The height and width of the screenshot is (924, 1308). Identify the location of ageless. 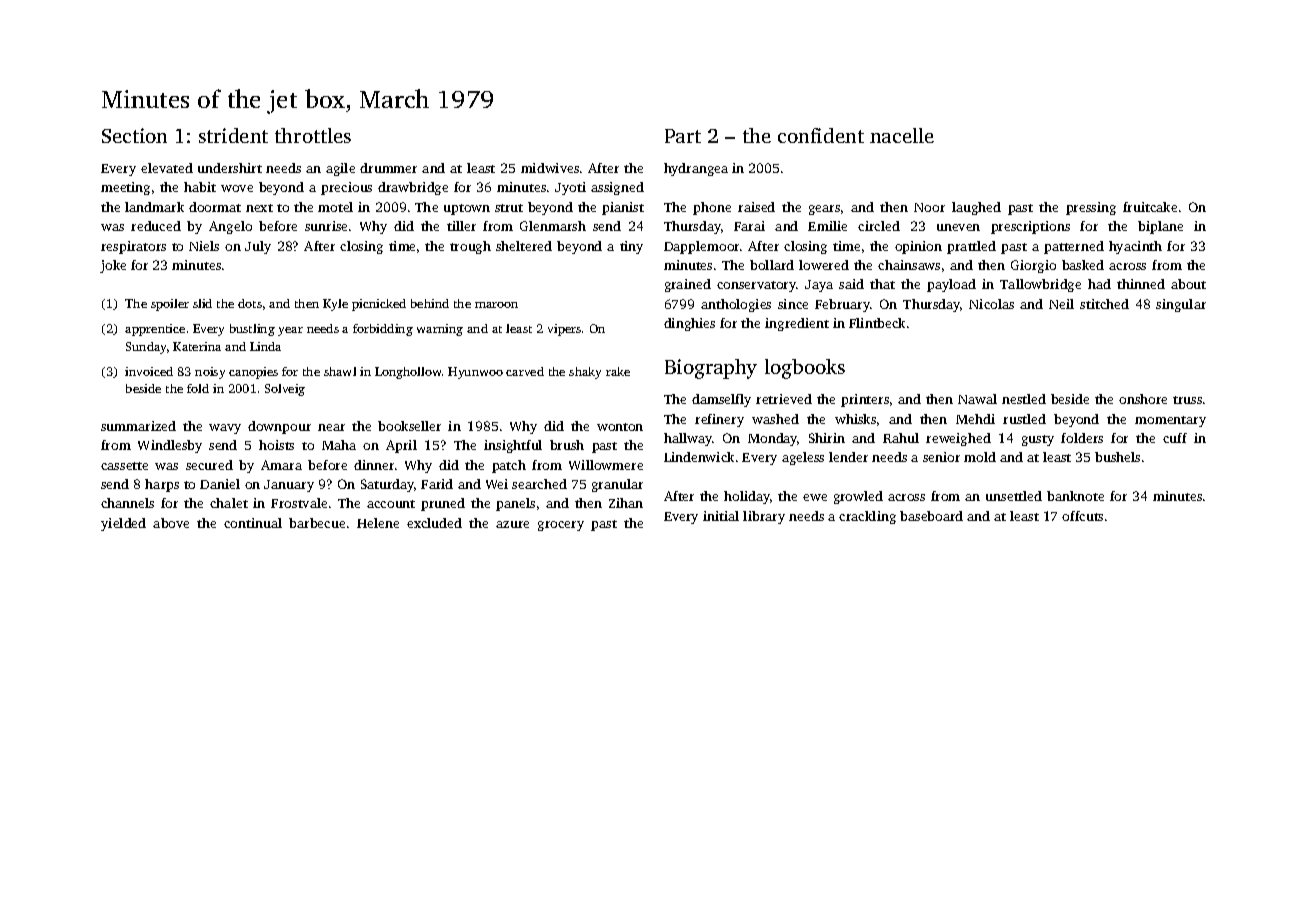
(803, 458).
